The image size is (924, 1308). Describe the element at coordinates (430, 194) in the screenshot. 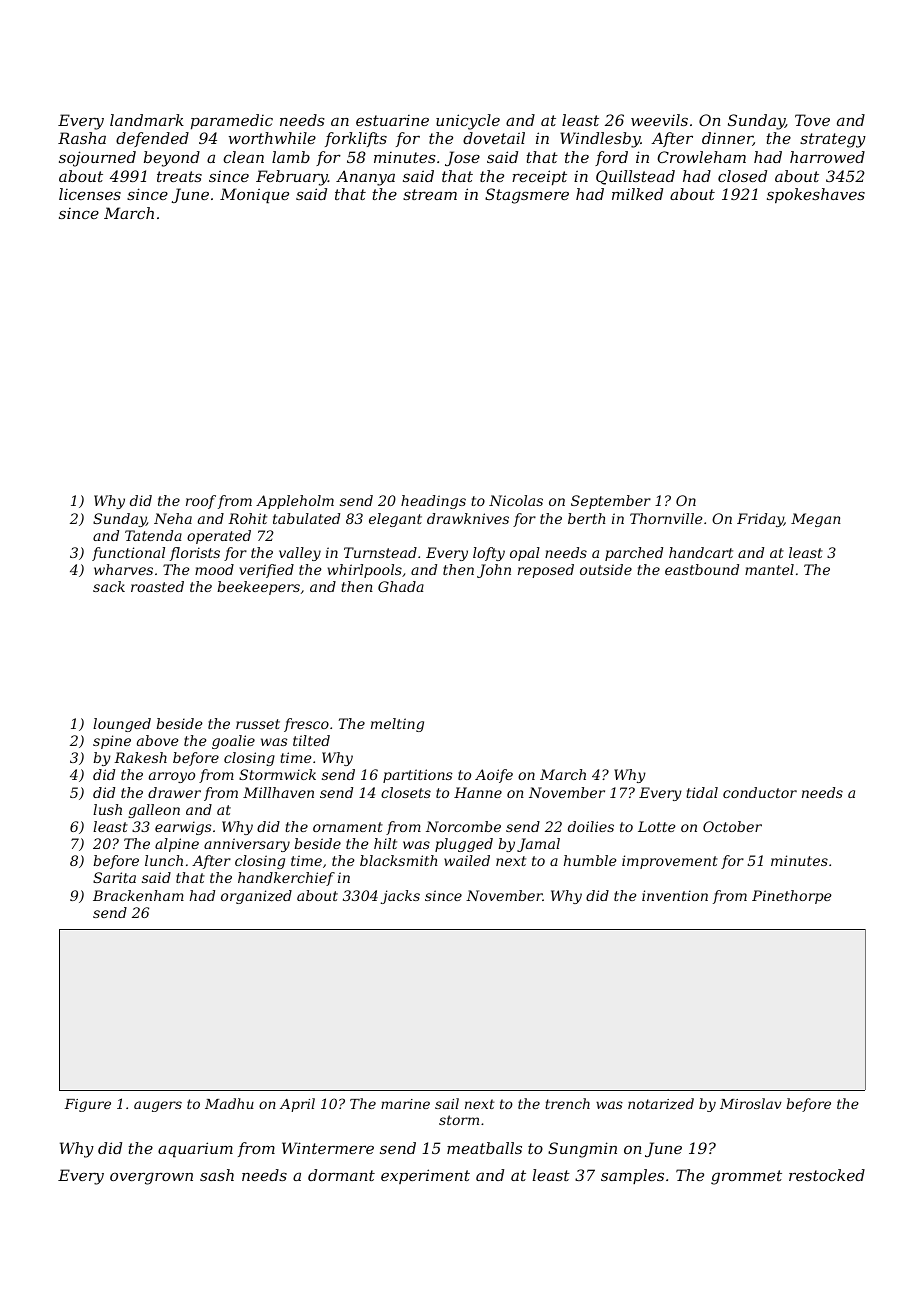

I see `stream` at that location.
